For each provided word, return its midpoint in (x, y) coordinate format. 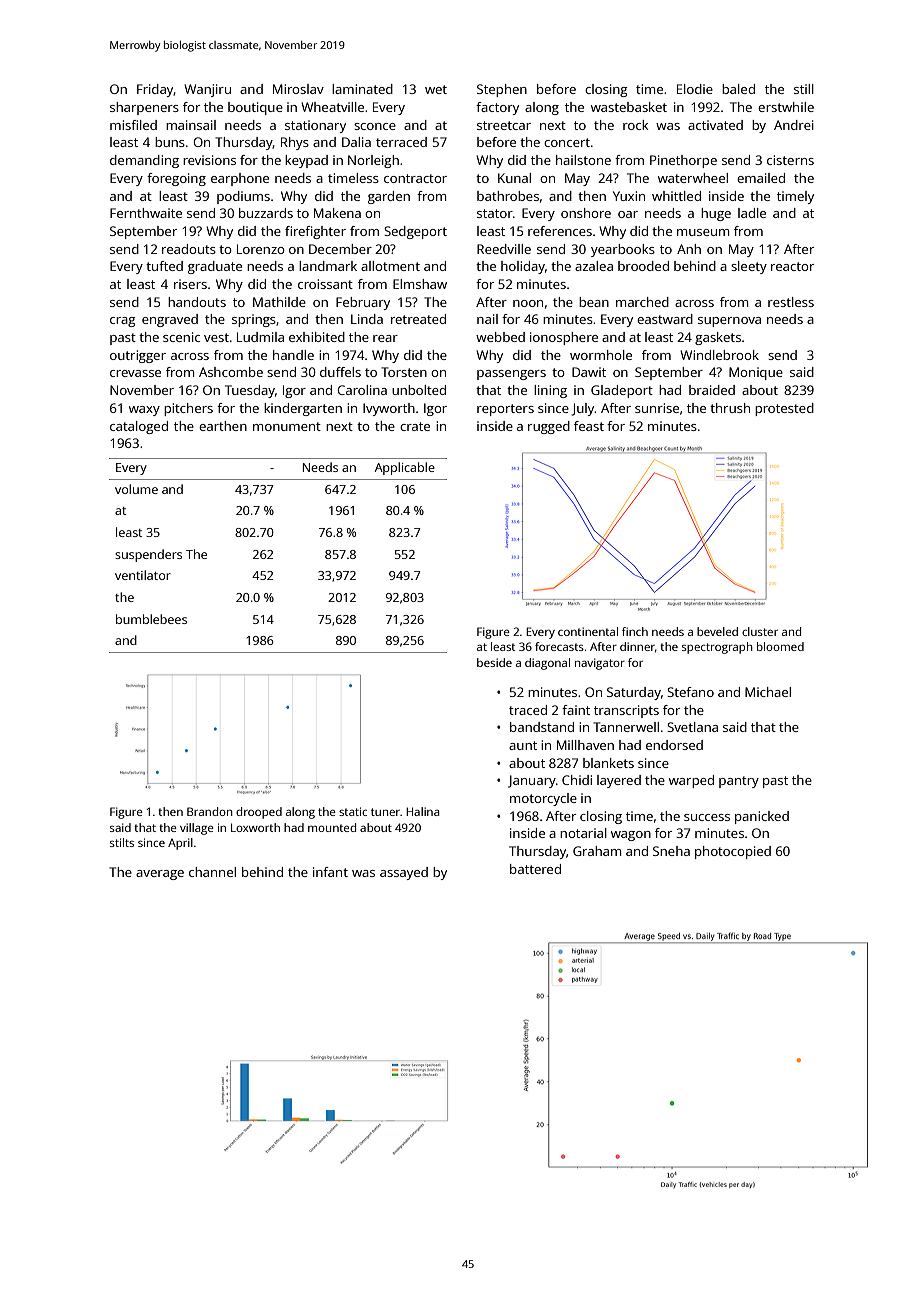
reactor (792, 266)
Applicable (405, 468)
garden (389, 197)
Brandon (210, 811)
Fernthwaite (146, 213)
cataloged (139, 427)
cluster (760, 631)
